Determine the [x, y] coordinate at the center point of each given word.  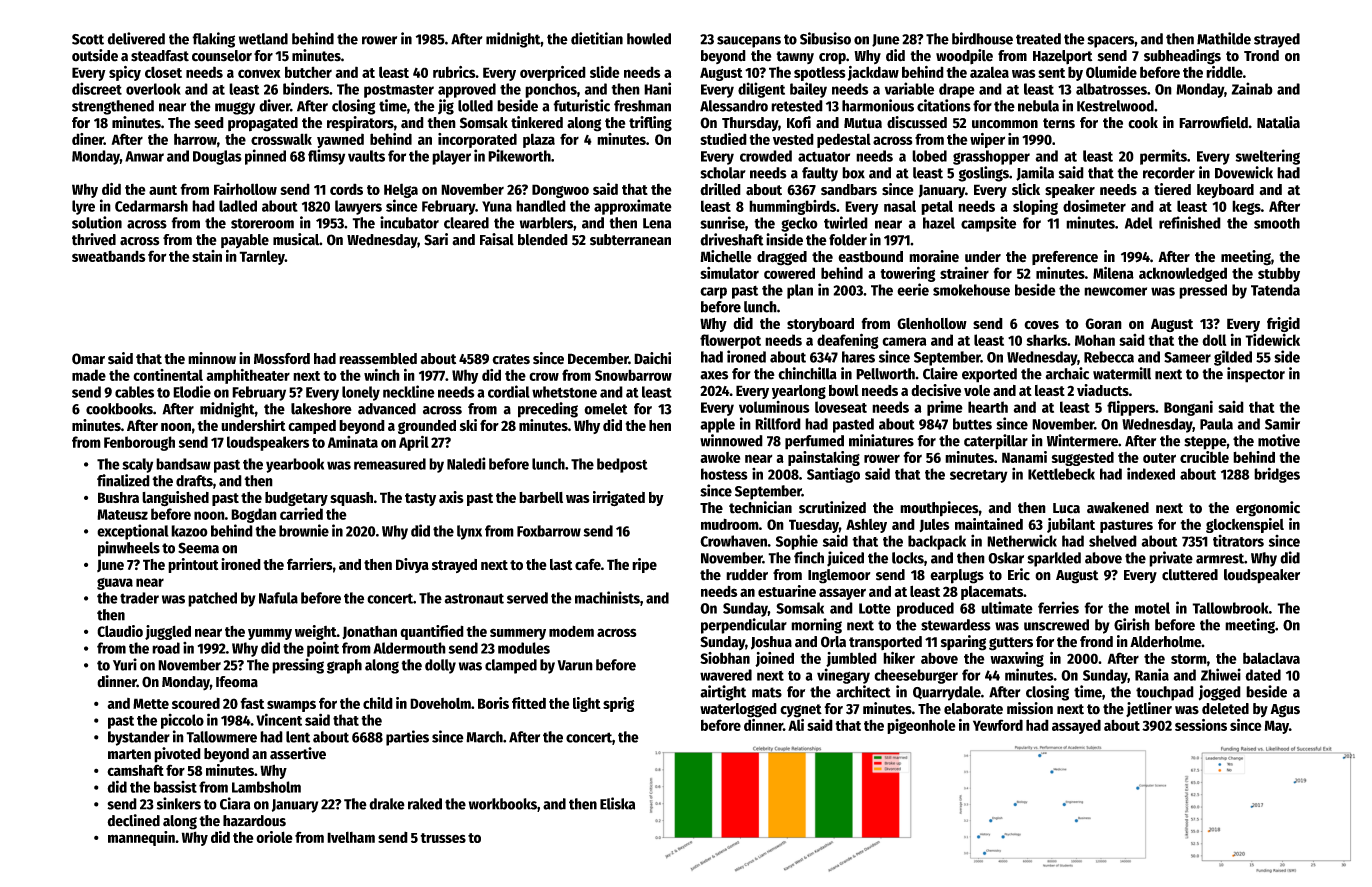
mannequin [141, 838]
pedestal [844, 140]
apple [717, 425]
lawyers [358, 207]
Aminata [353, 442]
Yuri [125, 664]
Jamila [1035, 173]
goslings [983, 174]
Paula [1216, 424]
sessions [1201, 725]
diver [274, 105]
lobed [929, 156]
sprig [619, 704]
